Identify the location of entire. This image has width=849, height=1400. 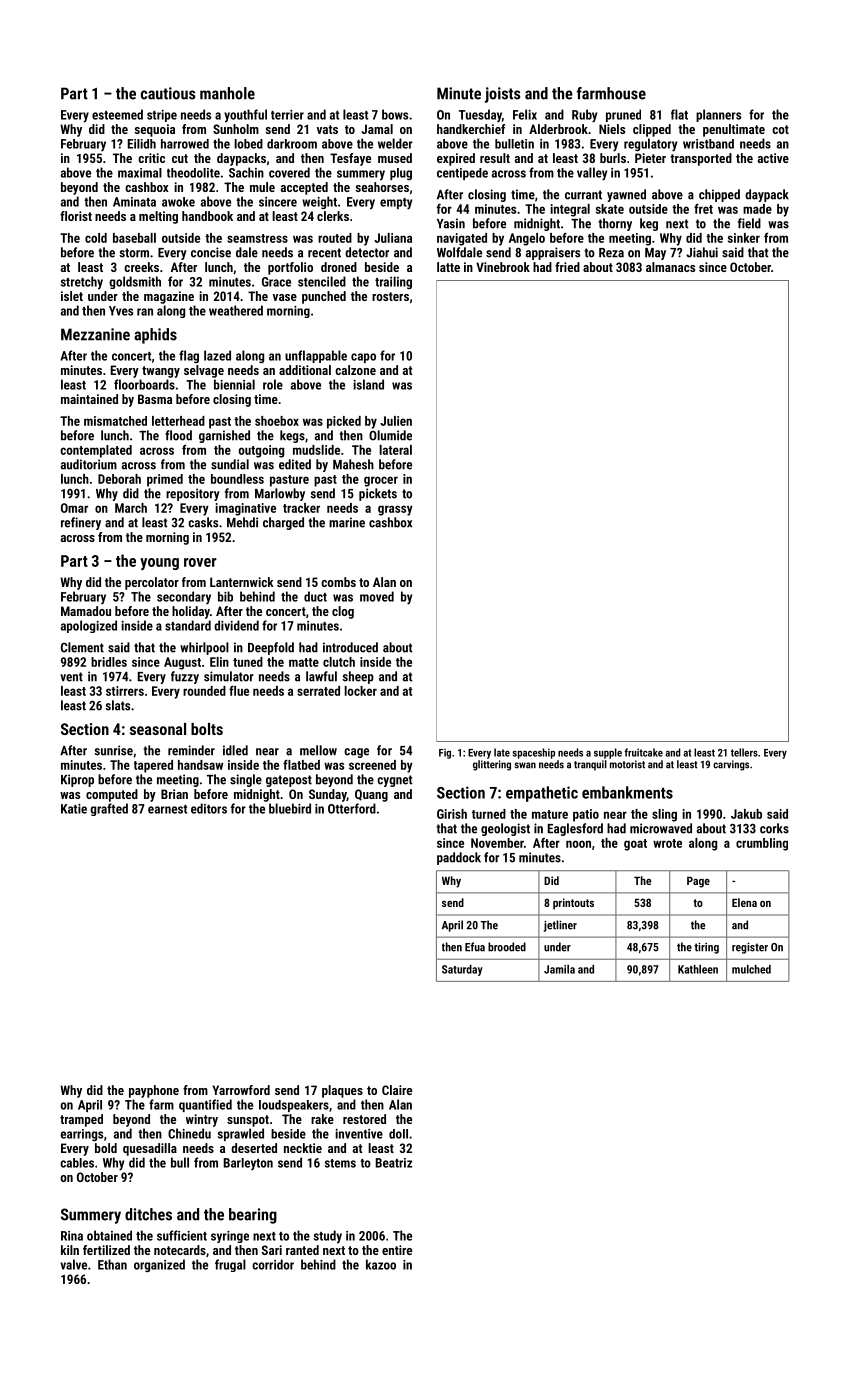
(397, 1250).
